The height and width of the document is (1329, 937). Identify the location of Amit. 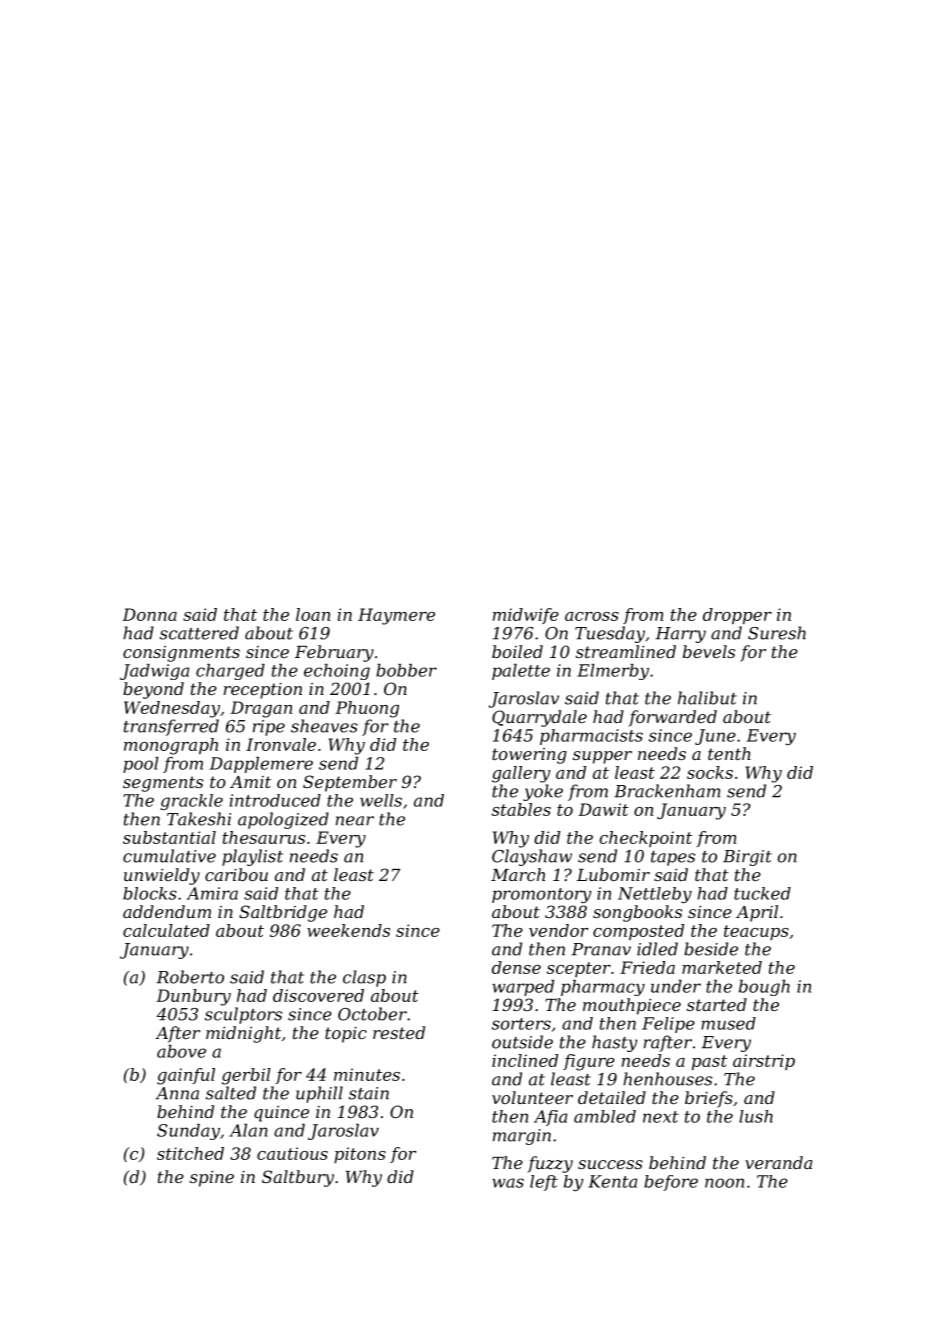
(250, 782).
